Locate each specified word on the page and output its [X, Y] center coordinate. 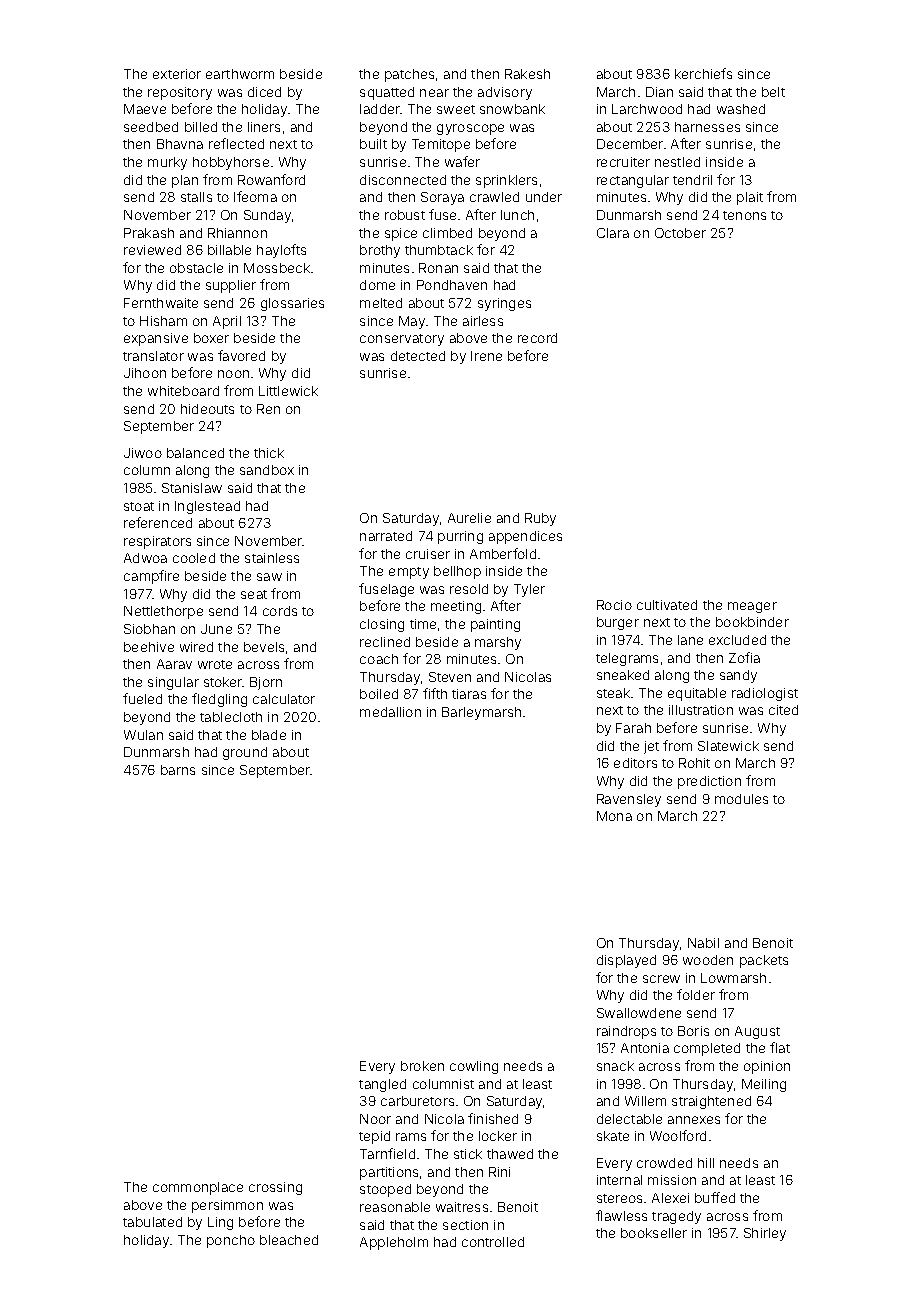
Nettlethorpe [163, 612]
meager [752, 607]
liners [264, 127]
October [680, 233]
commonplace [198, 1188]
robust [405, 215]
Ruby [540, 519]
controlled [493, 1242]
